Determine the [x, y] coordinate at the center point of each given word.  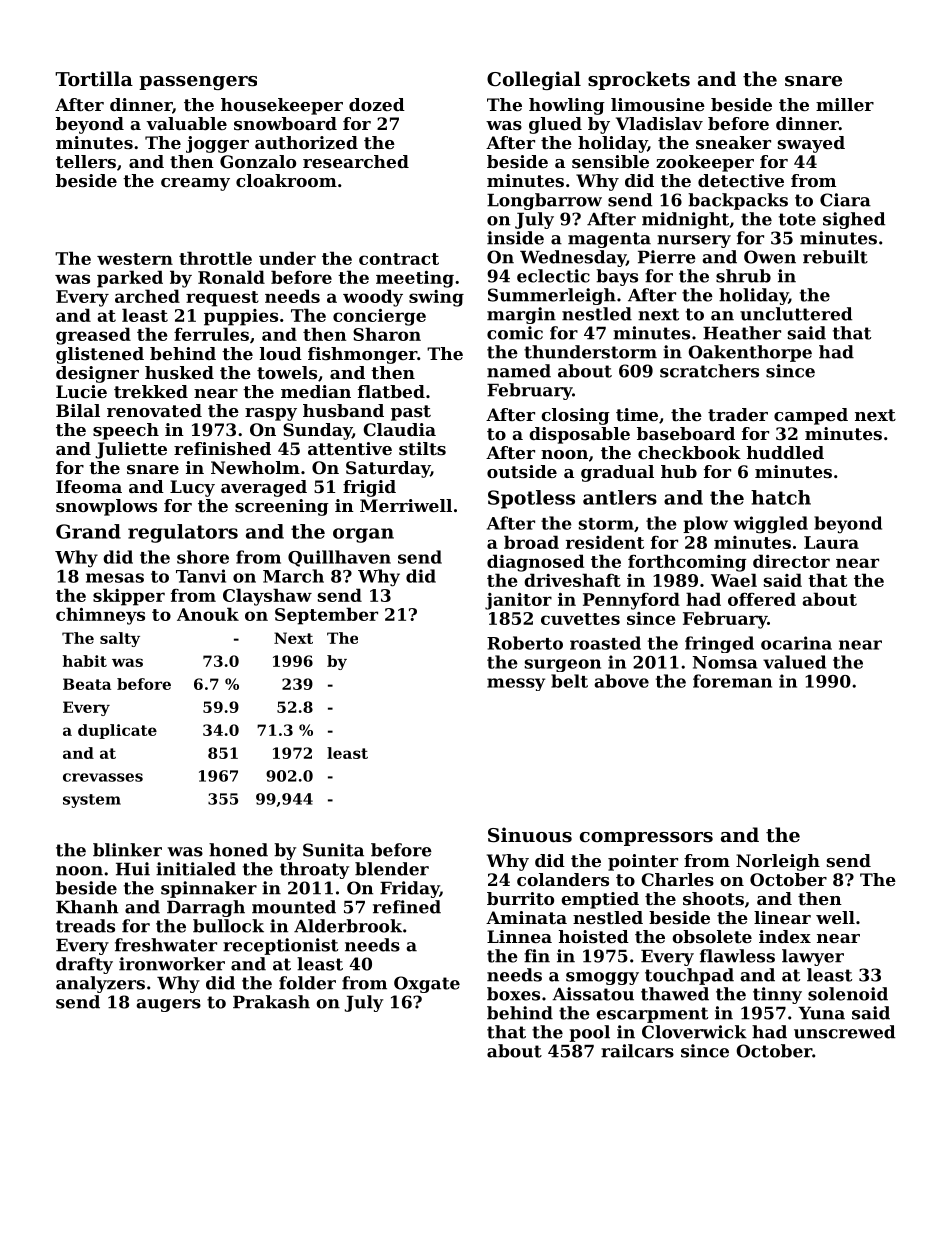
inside [515, 238]
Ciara [845, 200]
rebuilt [835, 257]
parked [130, 279]
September [326, 616]
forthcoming [687, 563]
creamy [195, 184]
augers [168, 1005]
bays [617, 277]
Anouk [208, 614]
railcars [637, 1051]
